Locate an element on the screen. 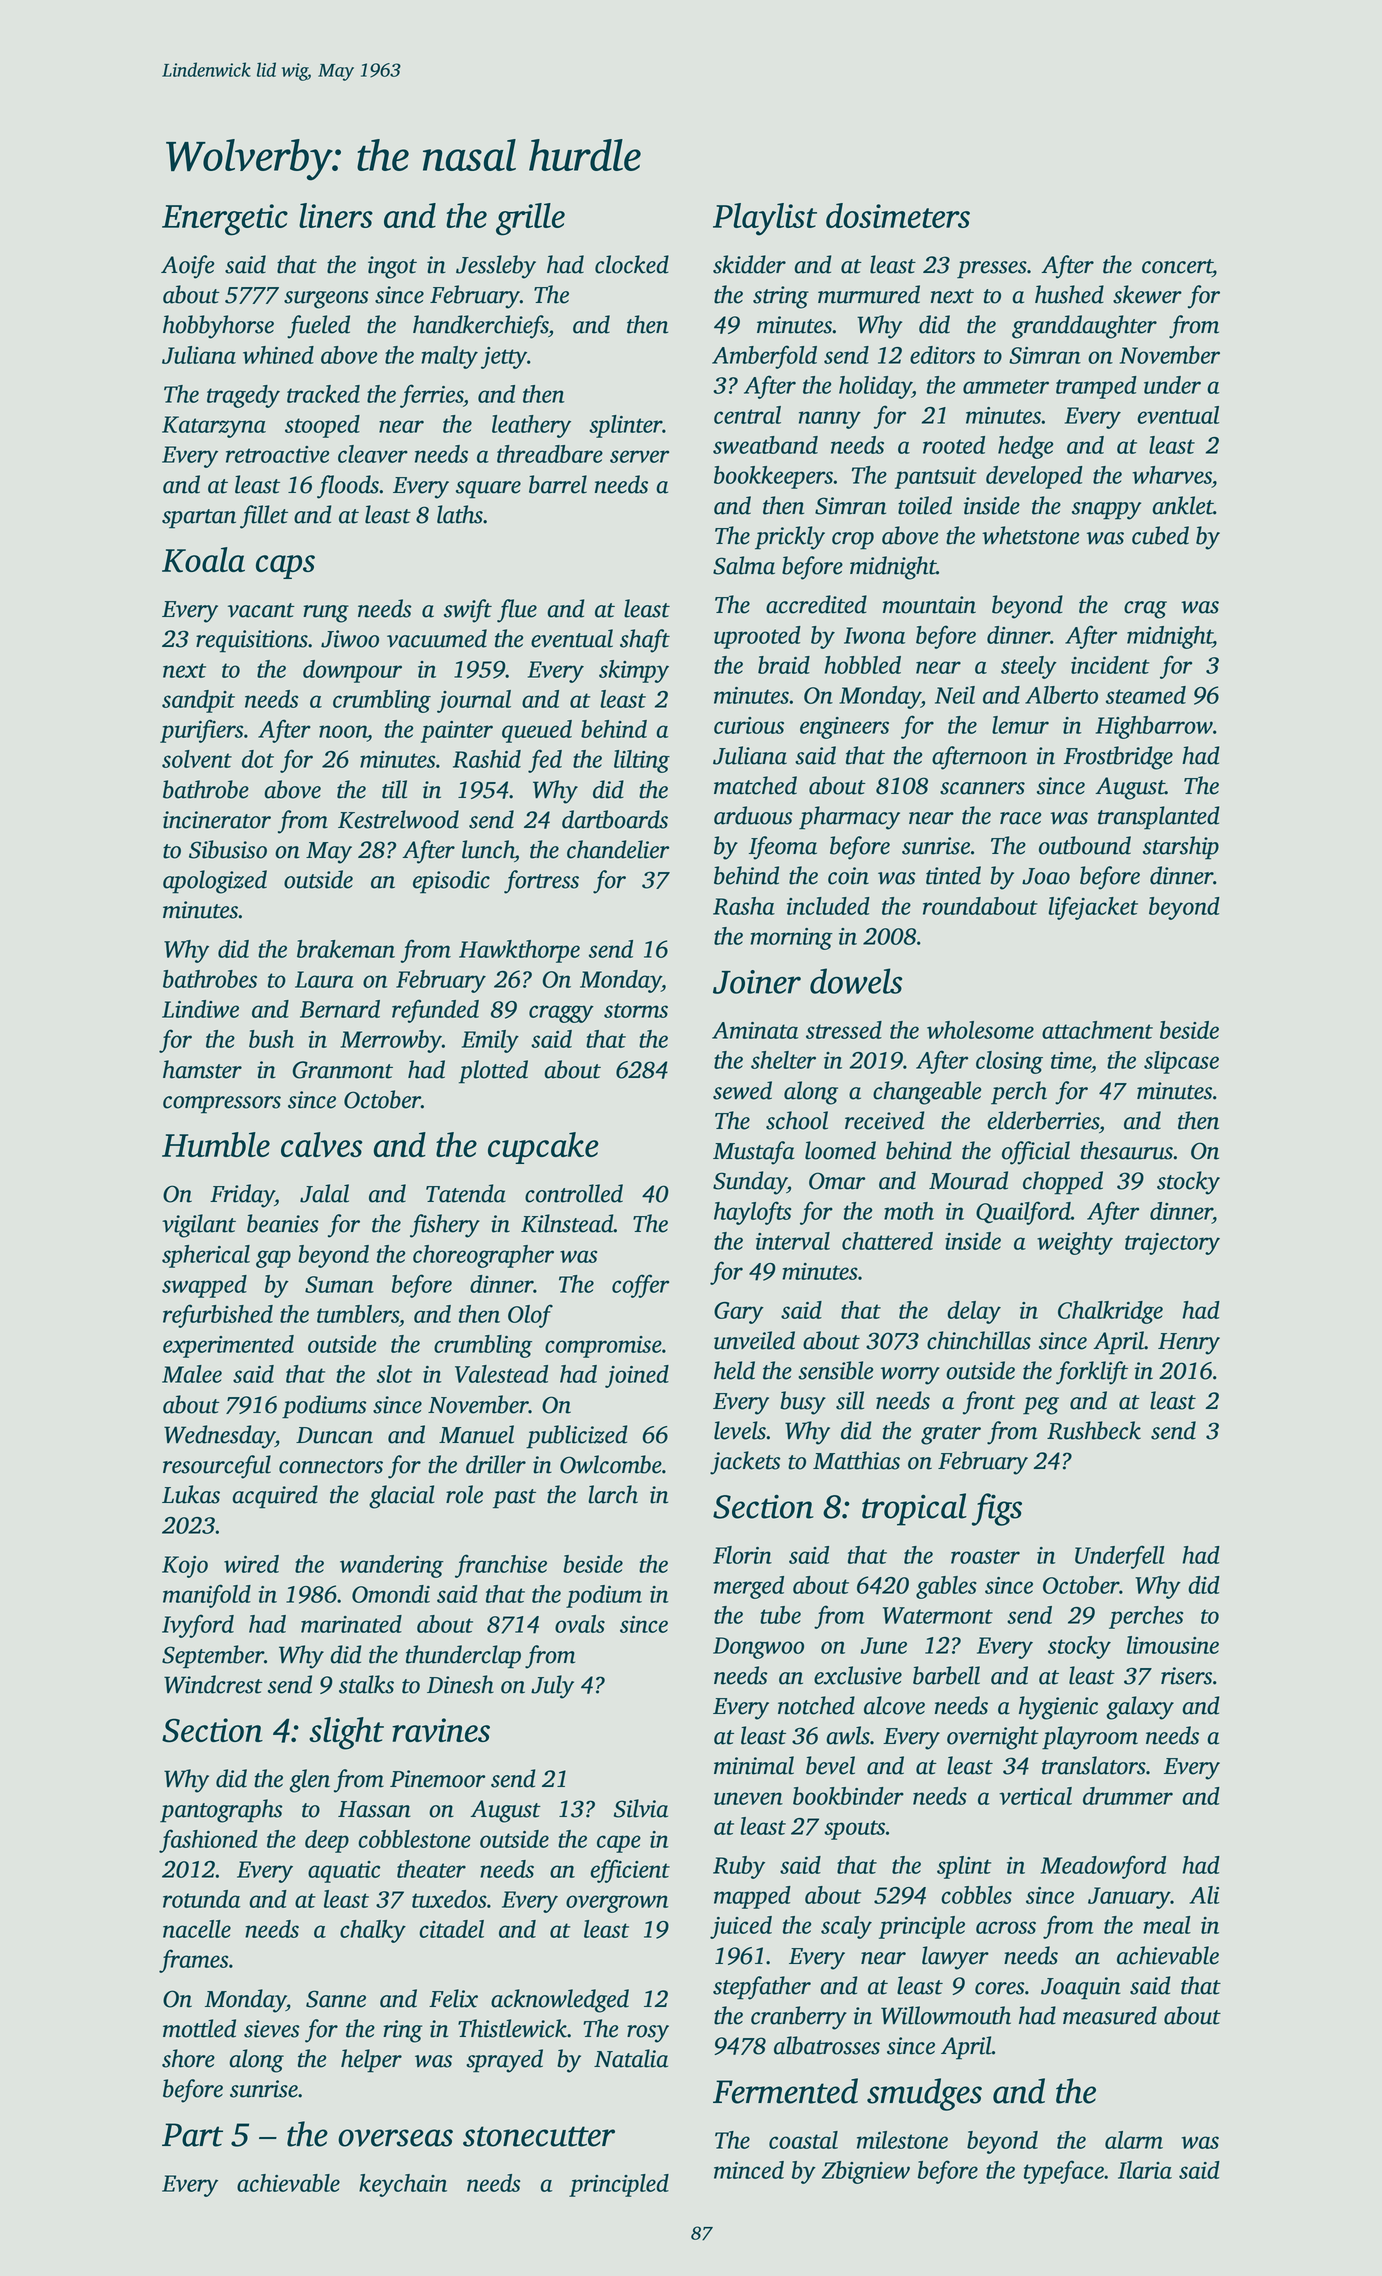  dosimeters is located at coordinates (898, 215).
